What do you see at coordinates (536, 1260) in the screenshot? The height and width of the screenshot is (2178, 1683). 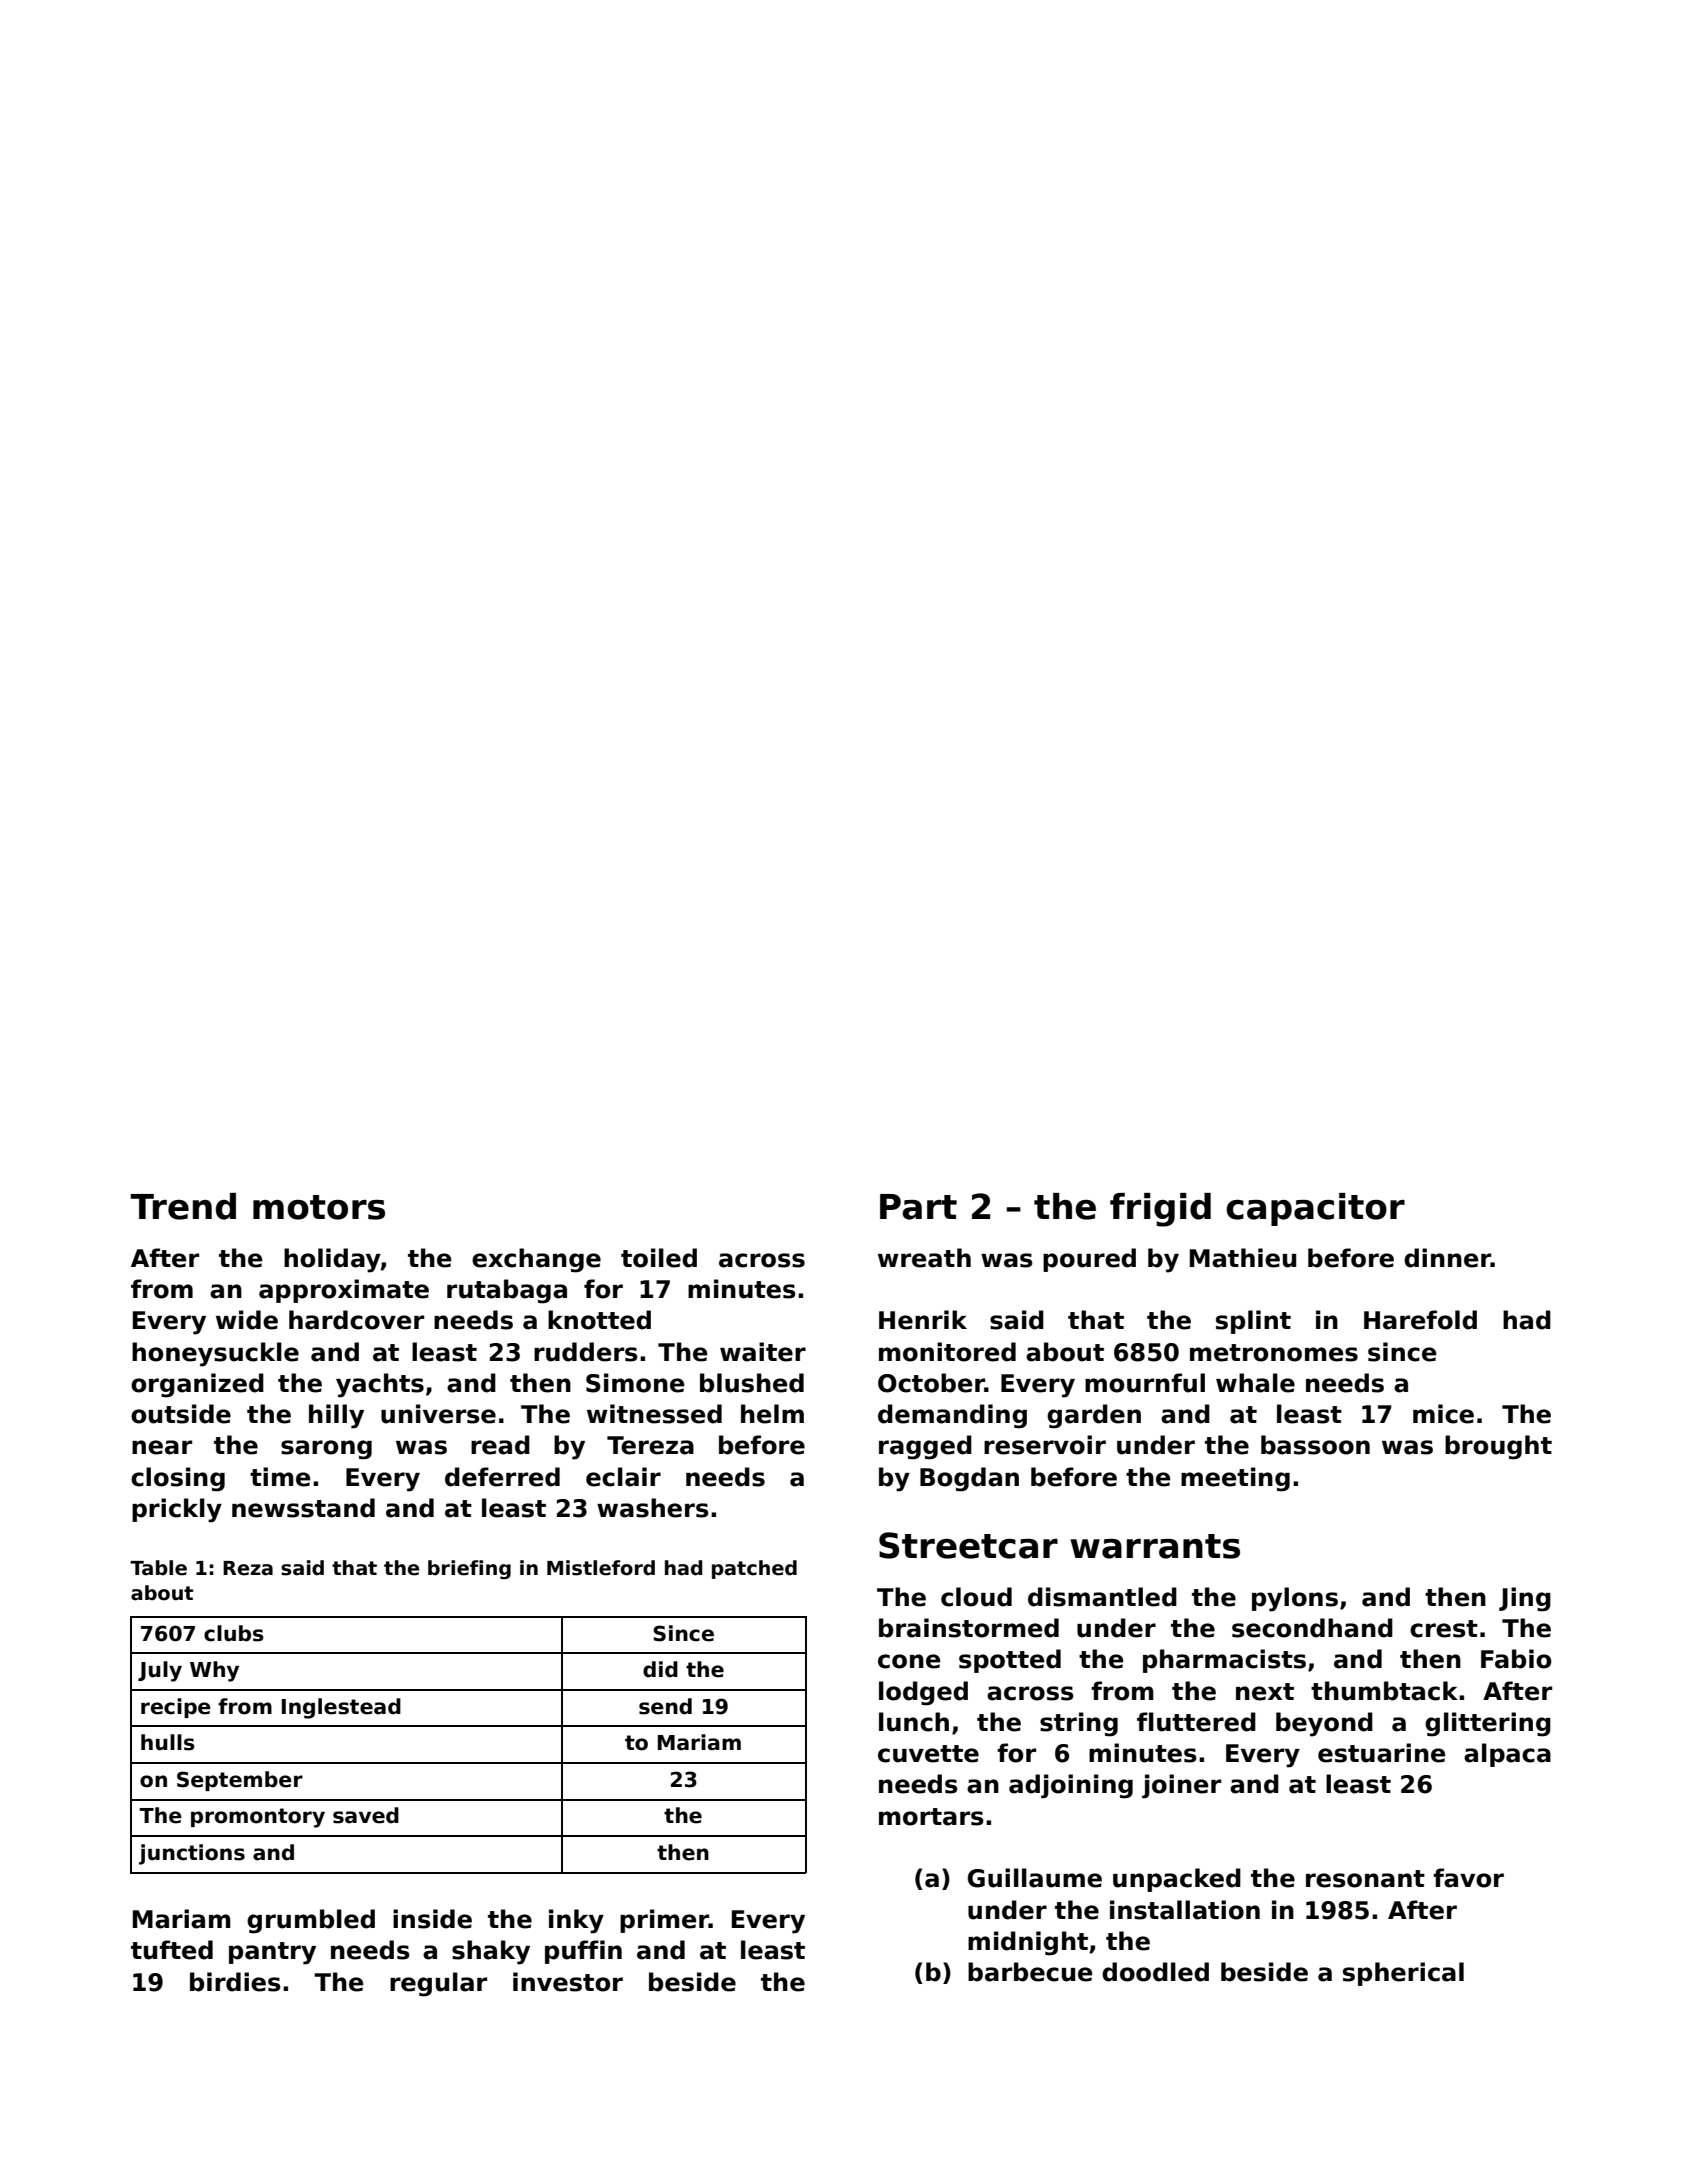 I see `exchange` at bounding box center [536, 1260].
